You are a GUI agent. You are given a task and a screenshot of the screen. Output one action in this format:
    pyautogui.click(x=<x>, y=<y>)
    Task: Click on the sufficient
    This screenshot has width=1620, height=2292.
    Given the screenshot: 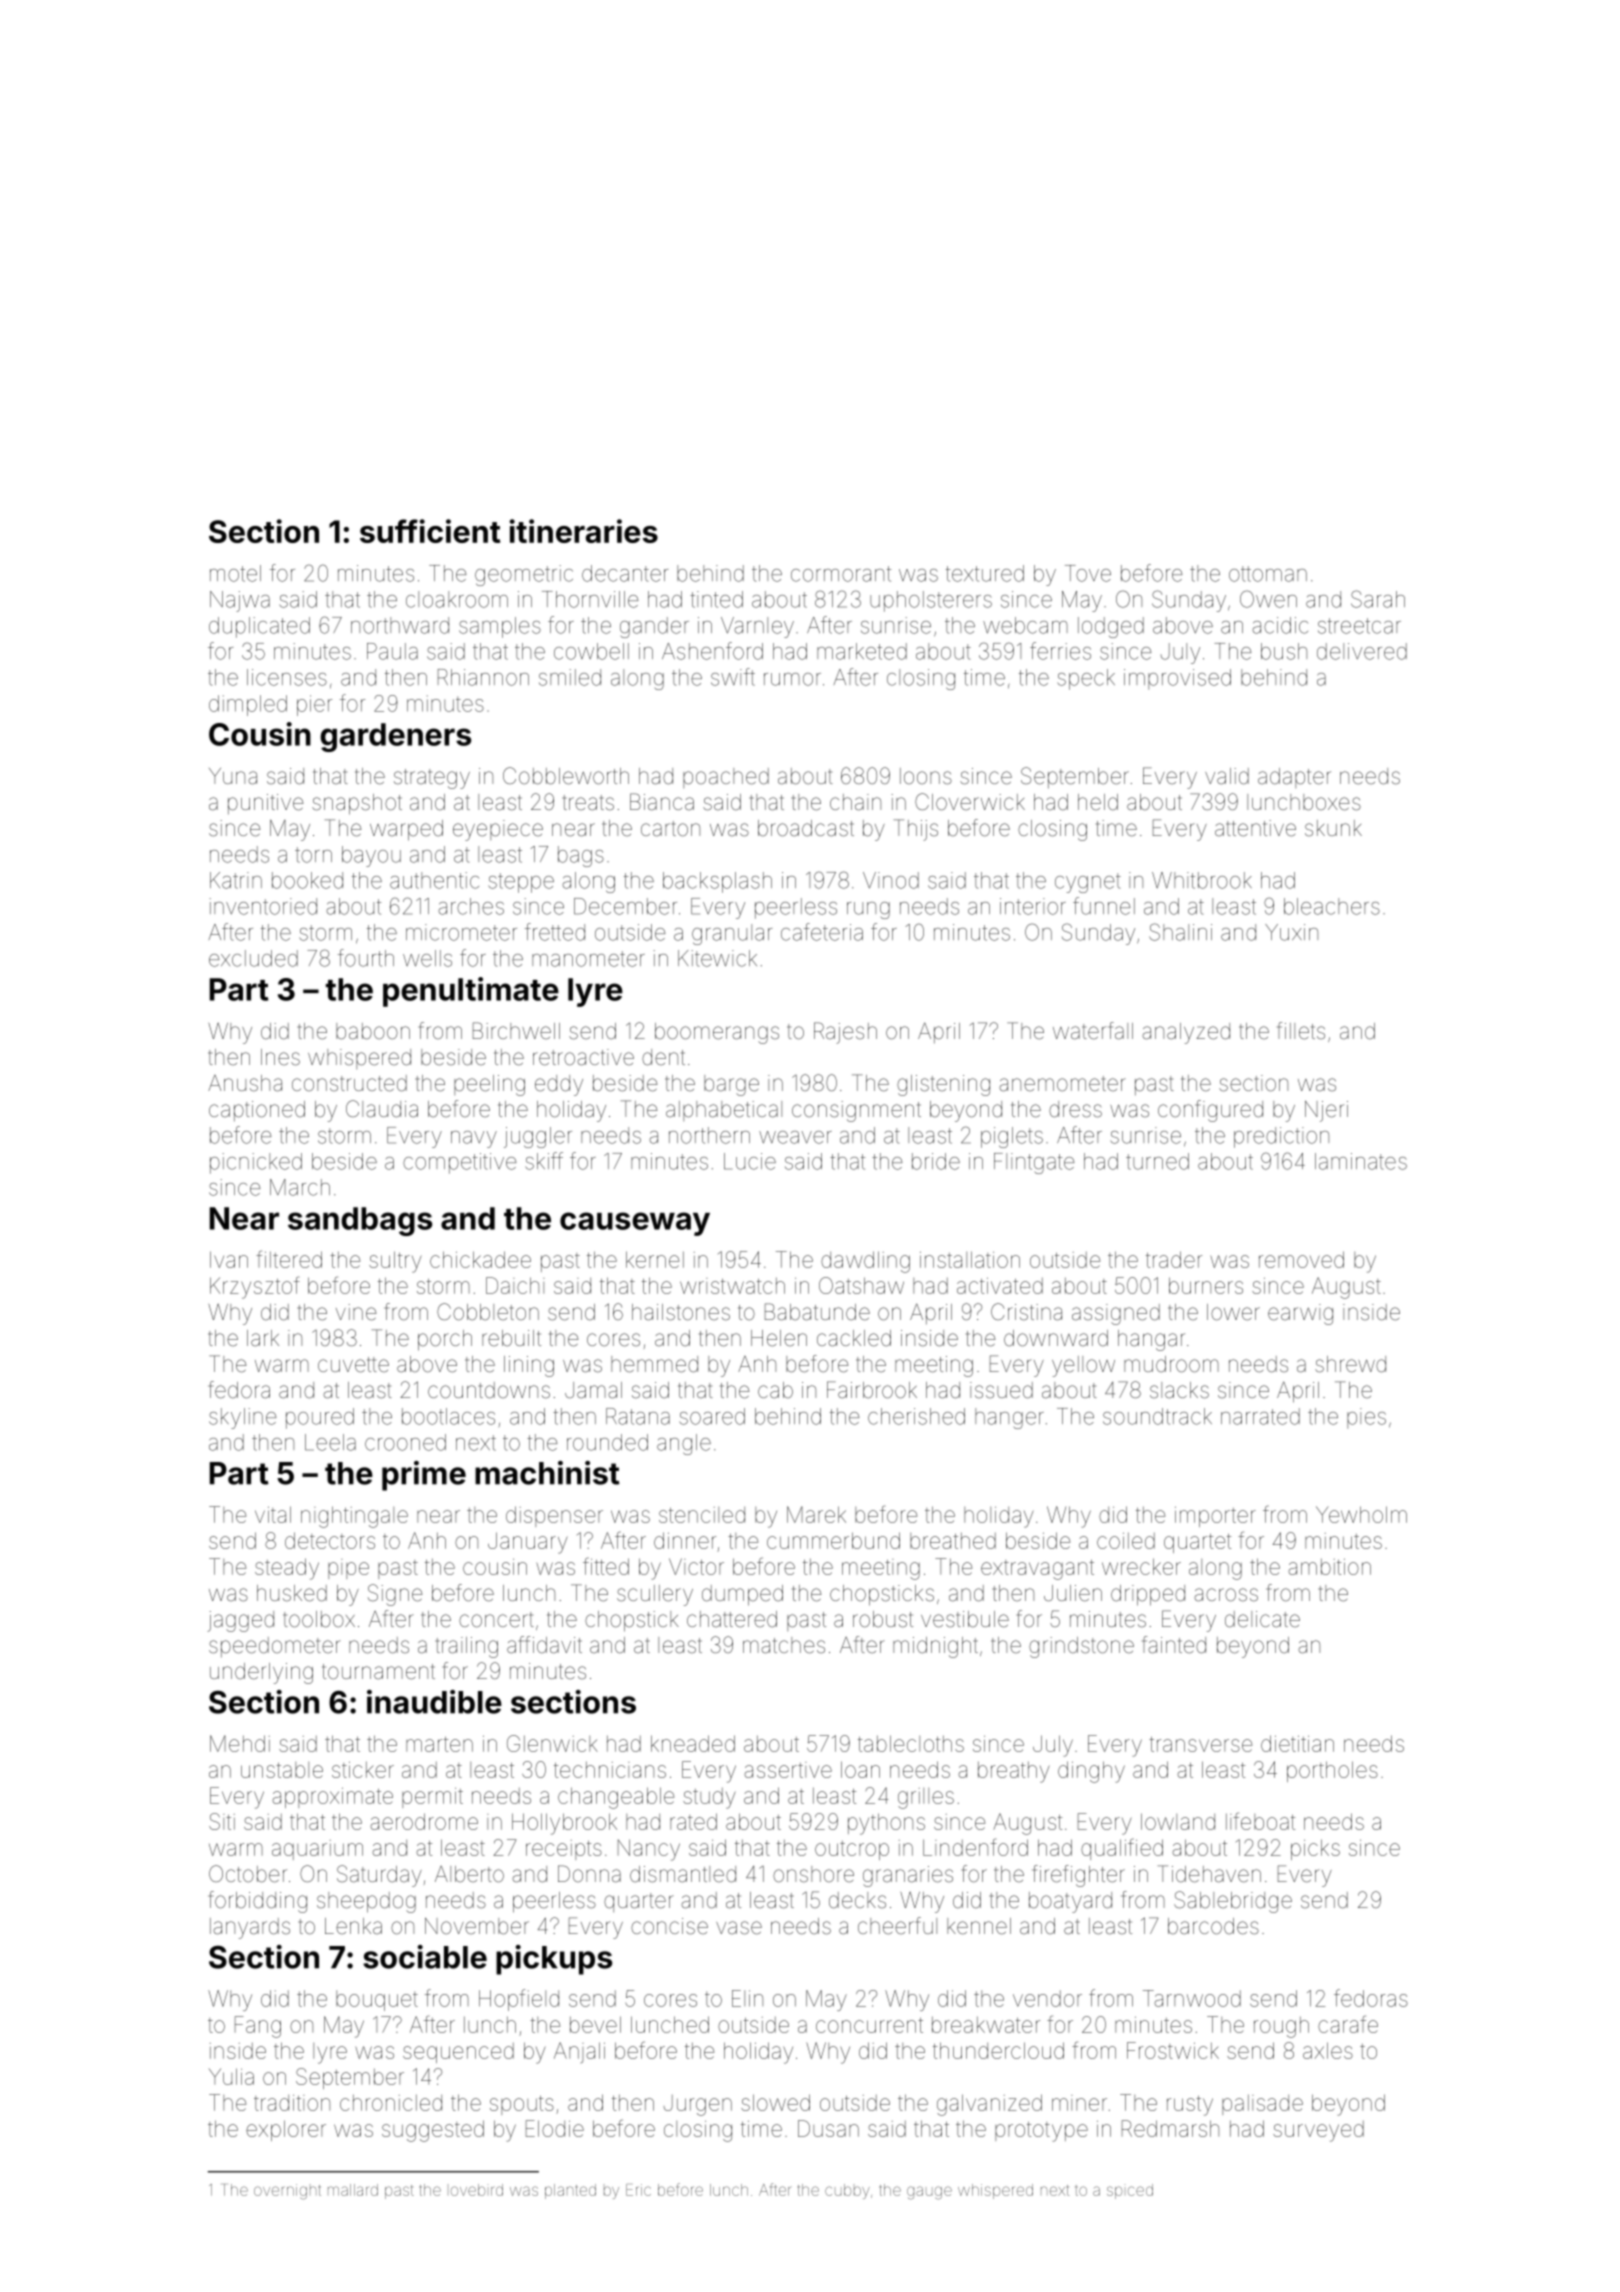 What is the action you would take?
    pyautogui.click(x=430, y=531)
